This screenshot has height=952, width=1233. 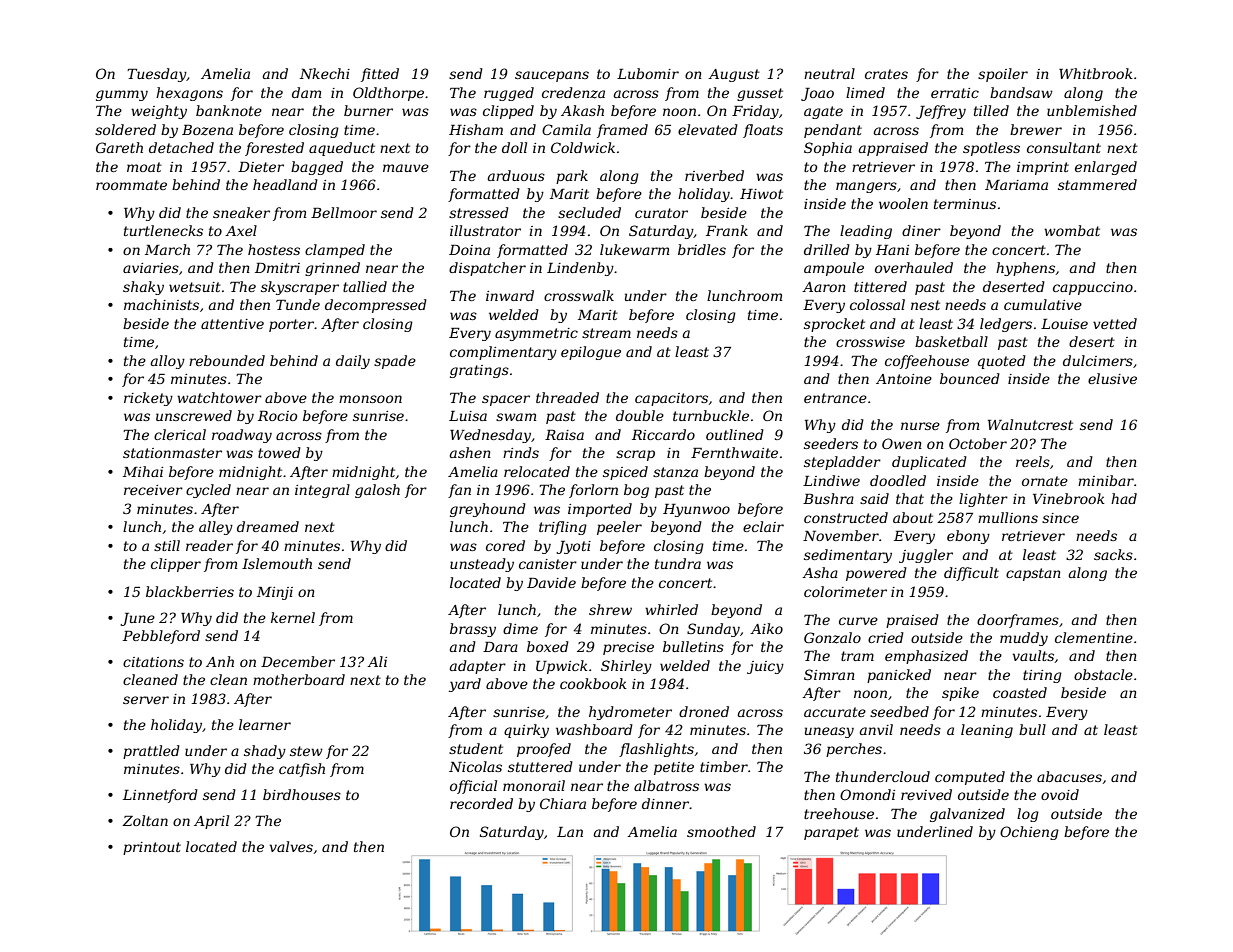 I want to click on blackberries, so click(x=190, y=591).
